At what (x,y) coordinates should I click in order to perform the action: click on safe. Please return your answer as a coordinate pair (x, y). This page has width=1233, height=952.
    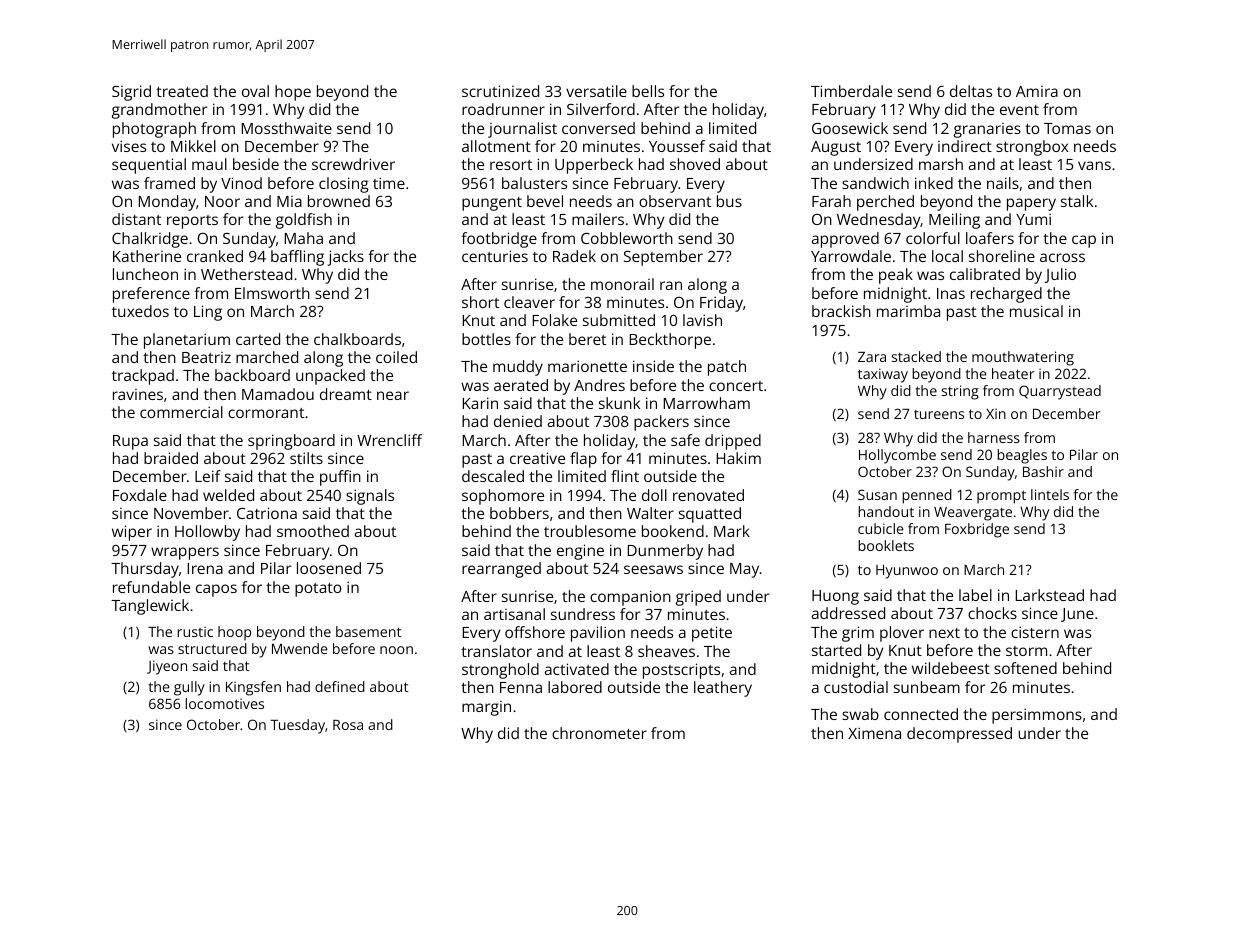
    Looking at the image, I should click on (685, 440).
